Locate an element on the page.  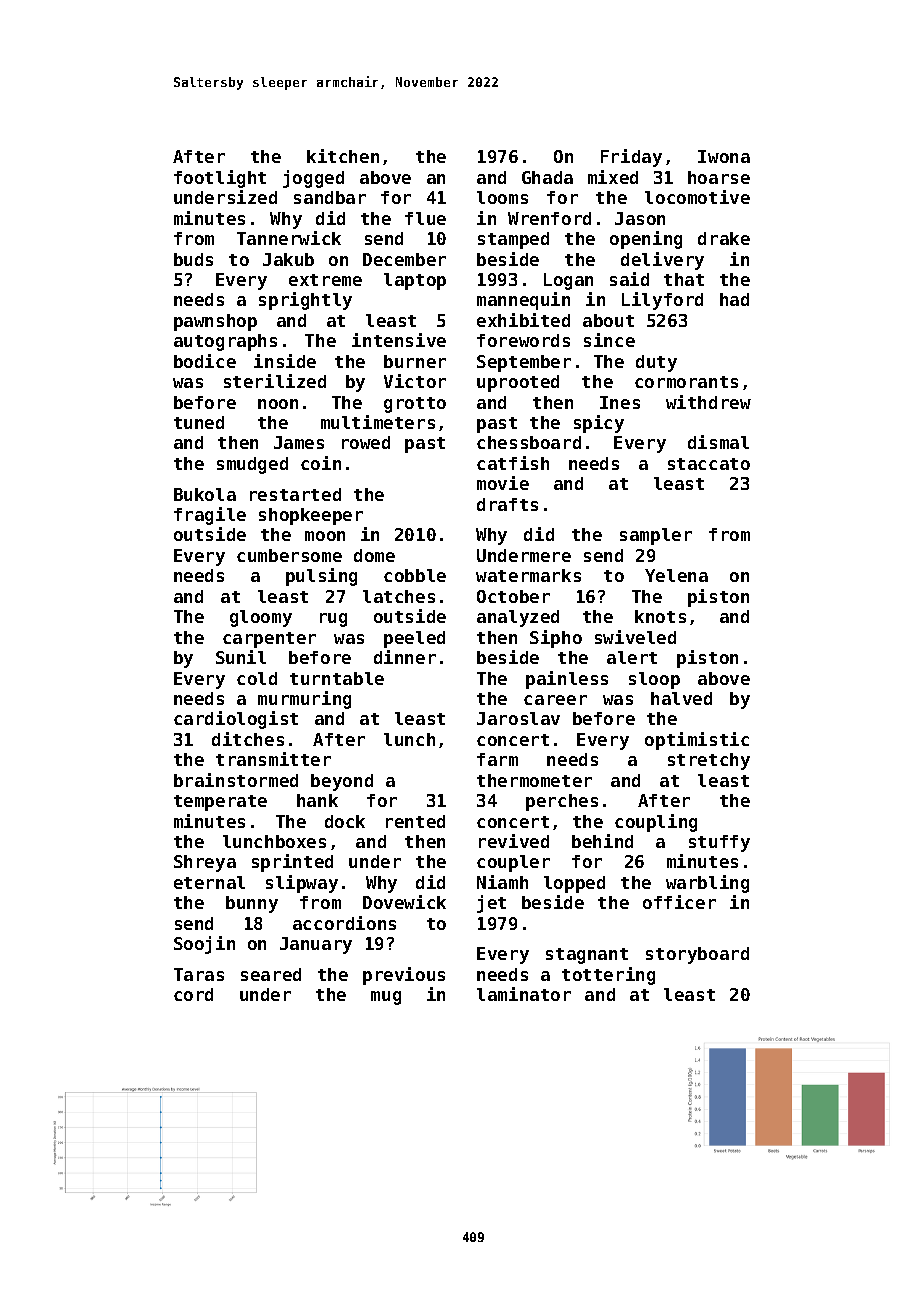
catfish is located at coordinates (513, 463).
